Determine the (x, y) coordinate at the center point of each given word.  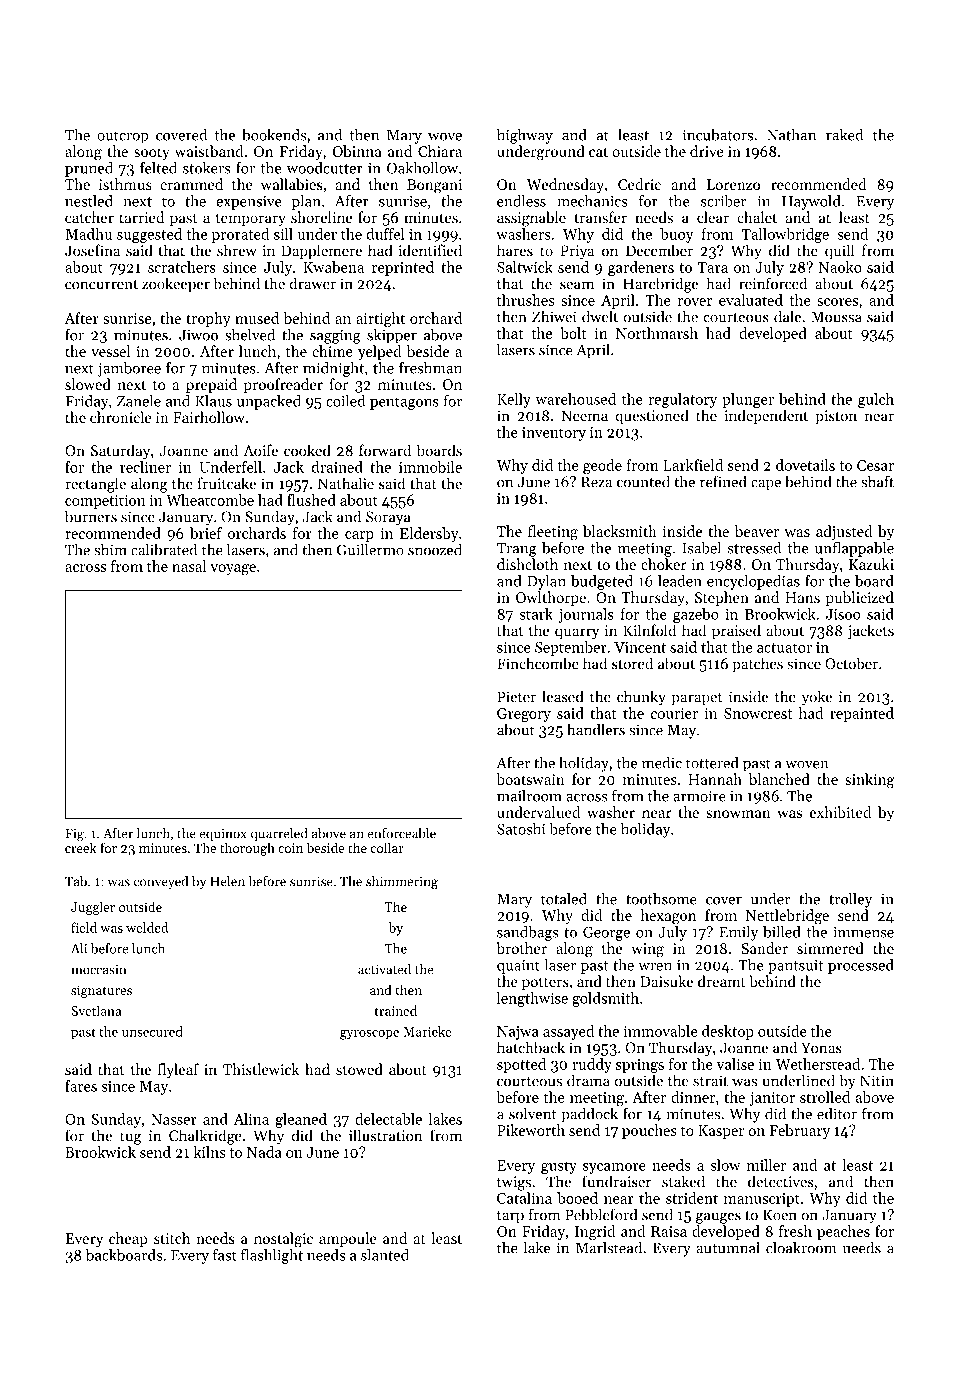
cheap (128, 1239)
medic (662, 763)
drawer (312, 283)
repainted (862, 714)
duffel (386, 234)
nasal (189, 566)
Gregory (524, 715)
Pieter (516, 697)
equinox (223, 835)
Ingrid (595, 1233)
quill (839, 252)
